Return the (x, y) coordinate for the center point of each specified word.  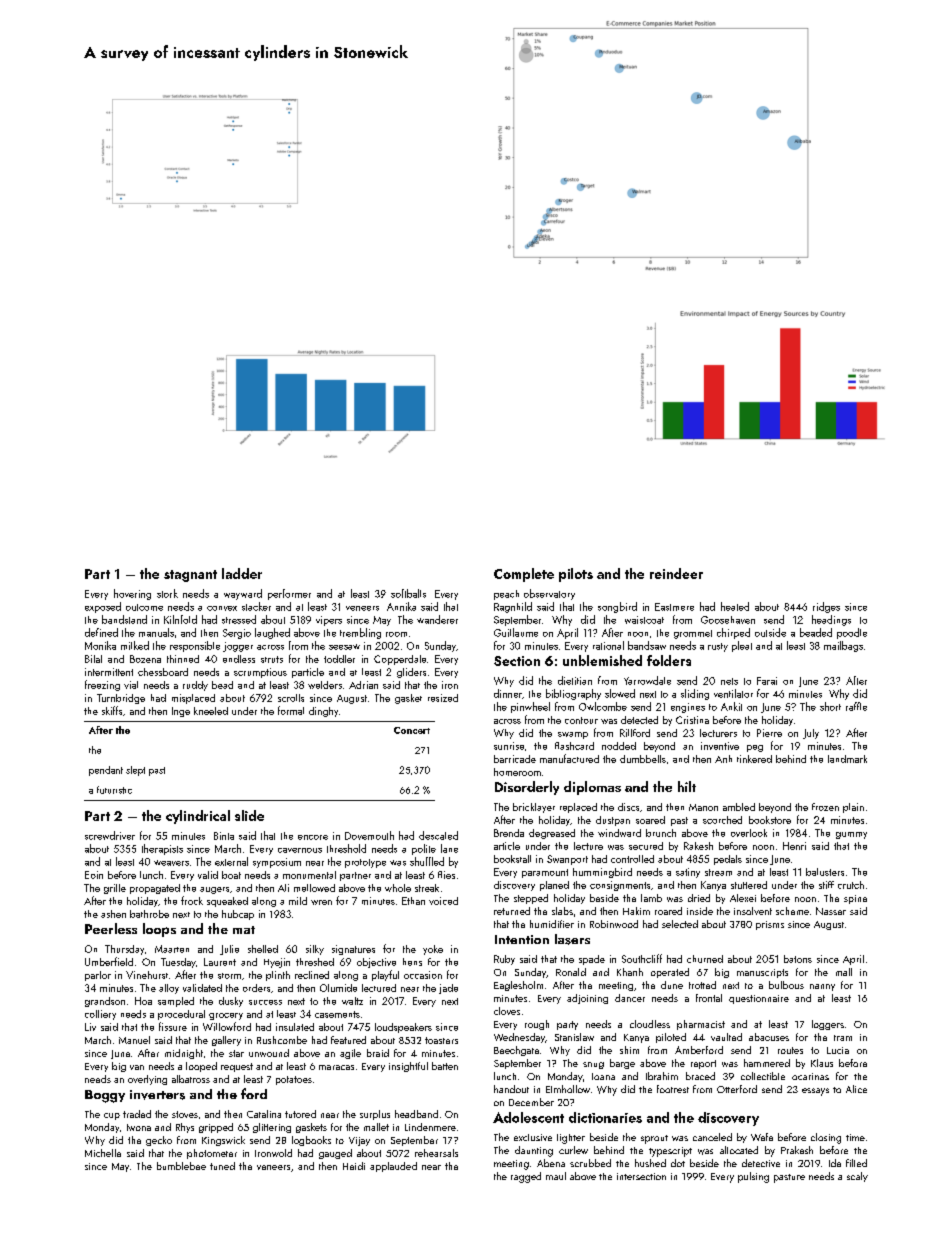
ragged (526, 1177)
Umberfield (109, 961)
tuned (222, 1166)
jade (448, 989)
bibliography (573, 694)
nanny (822, 987)
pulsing (753, 1177)
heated (735, 606)
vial (131, 685)
